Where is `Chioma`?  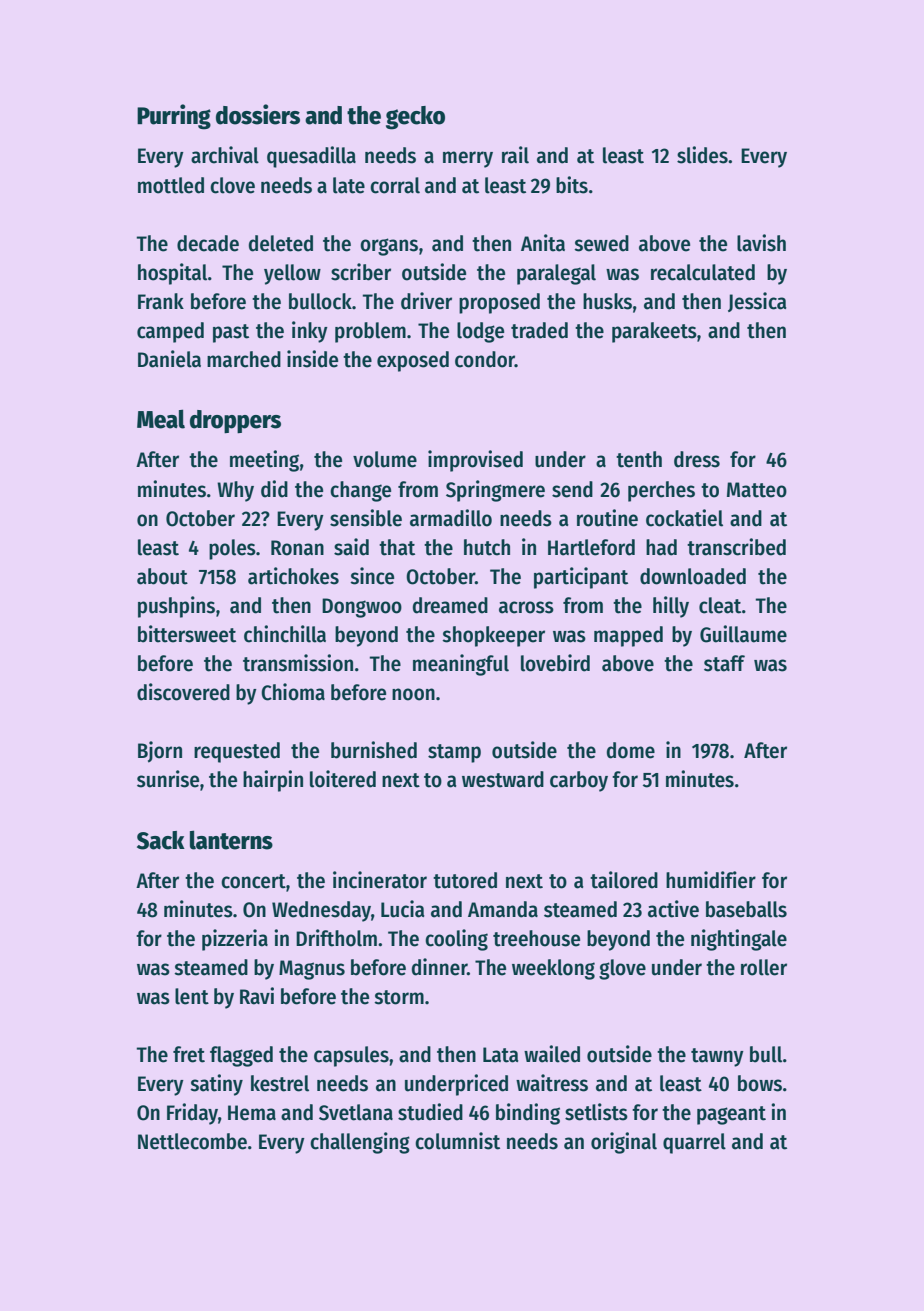
Chioma is located at coordinates (293, 692).
